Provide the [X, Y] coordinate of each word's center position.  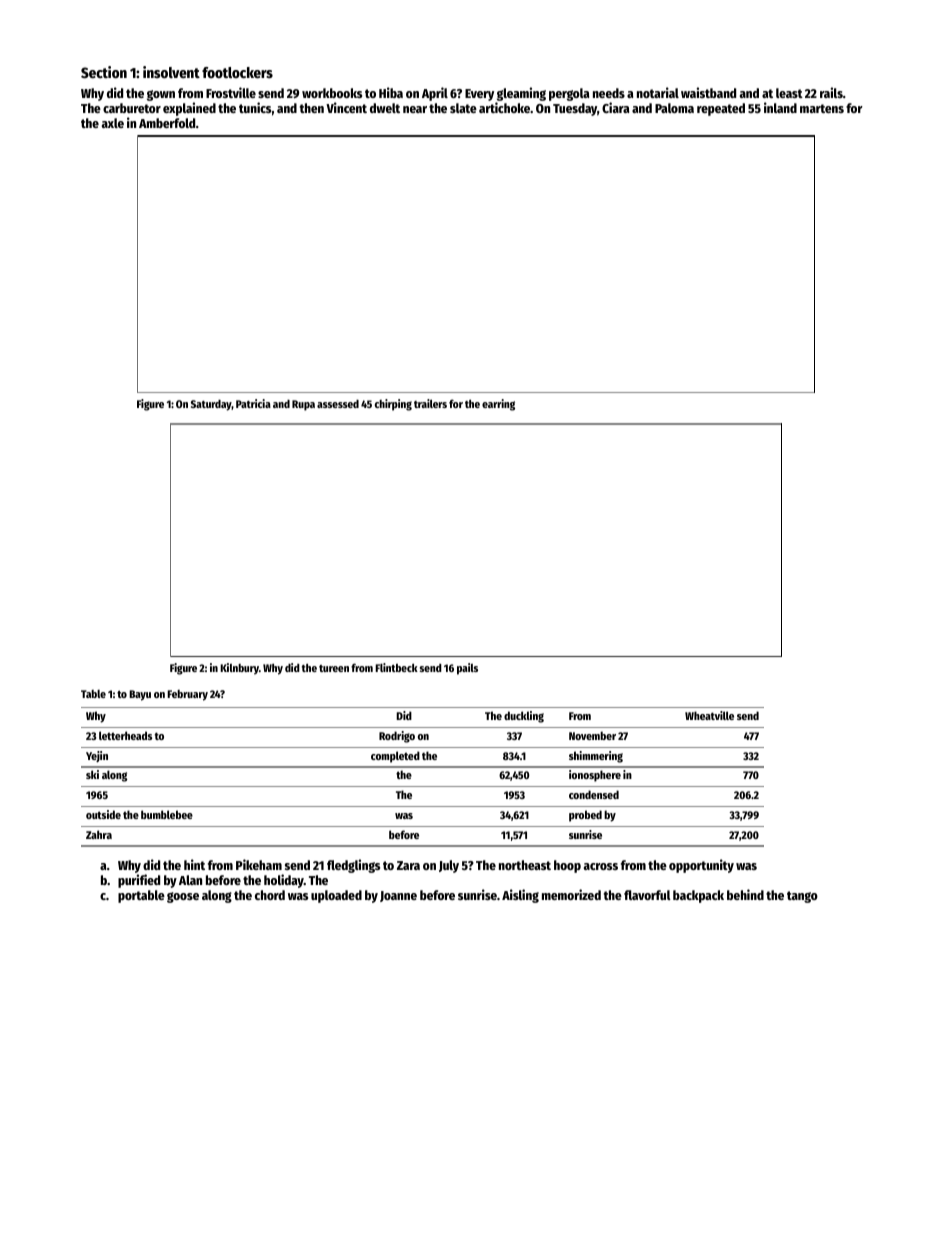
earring [498, 405]
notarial [658, 92]
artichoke [504, 107]
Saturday [211, 405]
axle [113, 123]
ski [92, 774]
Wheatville [709, 715]
